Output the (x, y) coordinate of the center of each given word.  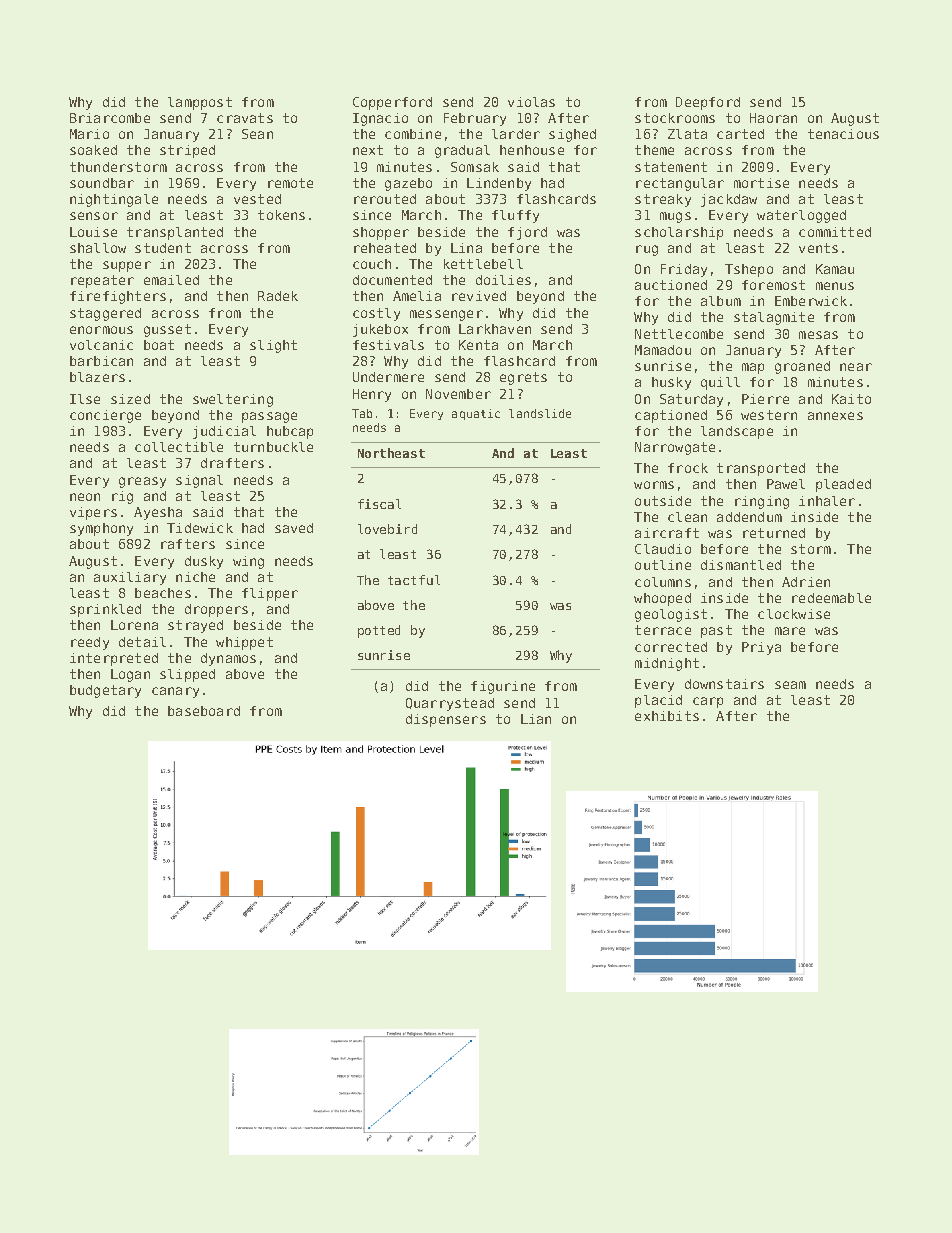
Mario (89, 134)
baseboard (204, 711)
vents (818, 248)
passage (269, 417)
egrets (523, 378)
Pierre (765, 399)
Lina (466, 248)
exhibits (667, 716)
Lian (536, 719)
